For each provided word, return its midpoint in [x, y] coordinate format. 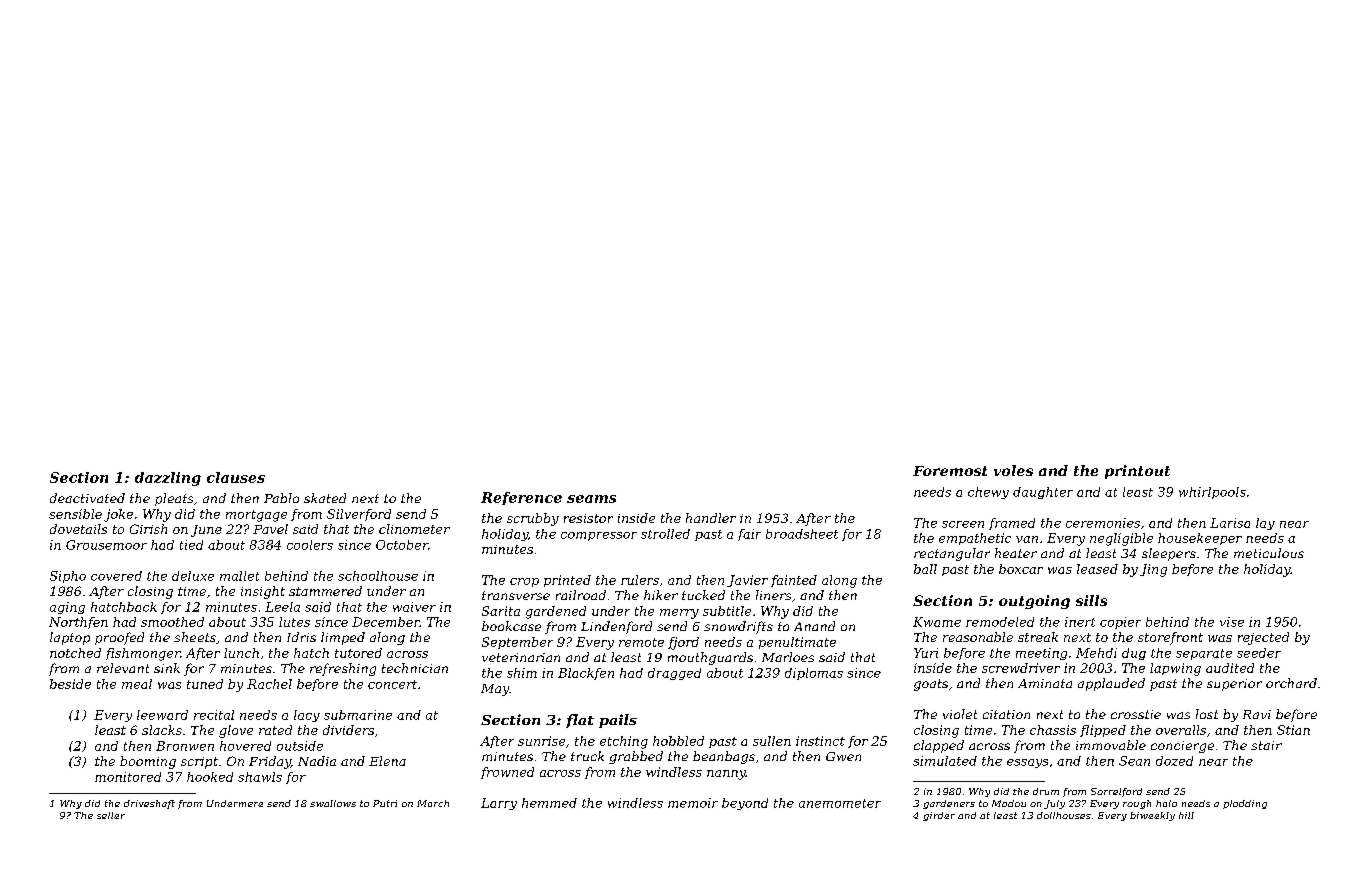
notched [75, 653]
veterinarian [521, 657]
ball [925, 569]
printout [1137, 472]
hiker [661, 595]
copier [1120, 623]
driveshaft [149, 804]
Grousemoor [106, 545]
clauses [236, 477]
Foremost [950, 471]
